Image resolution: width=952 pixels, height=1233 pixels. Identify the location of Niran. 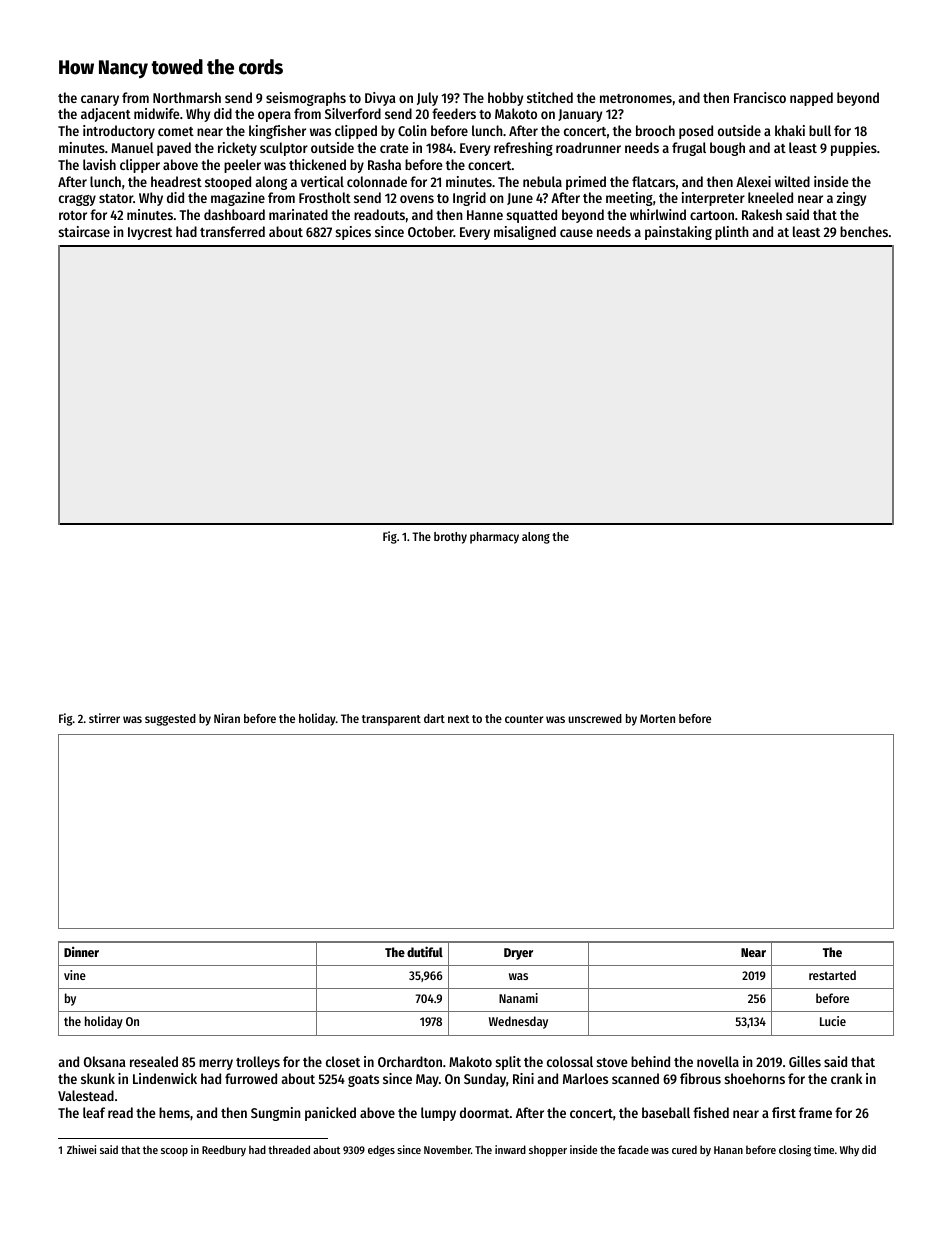
(227, 718).
